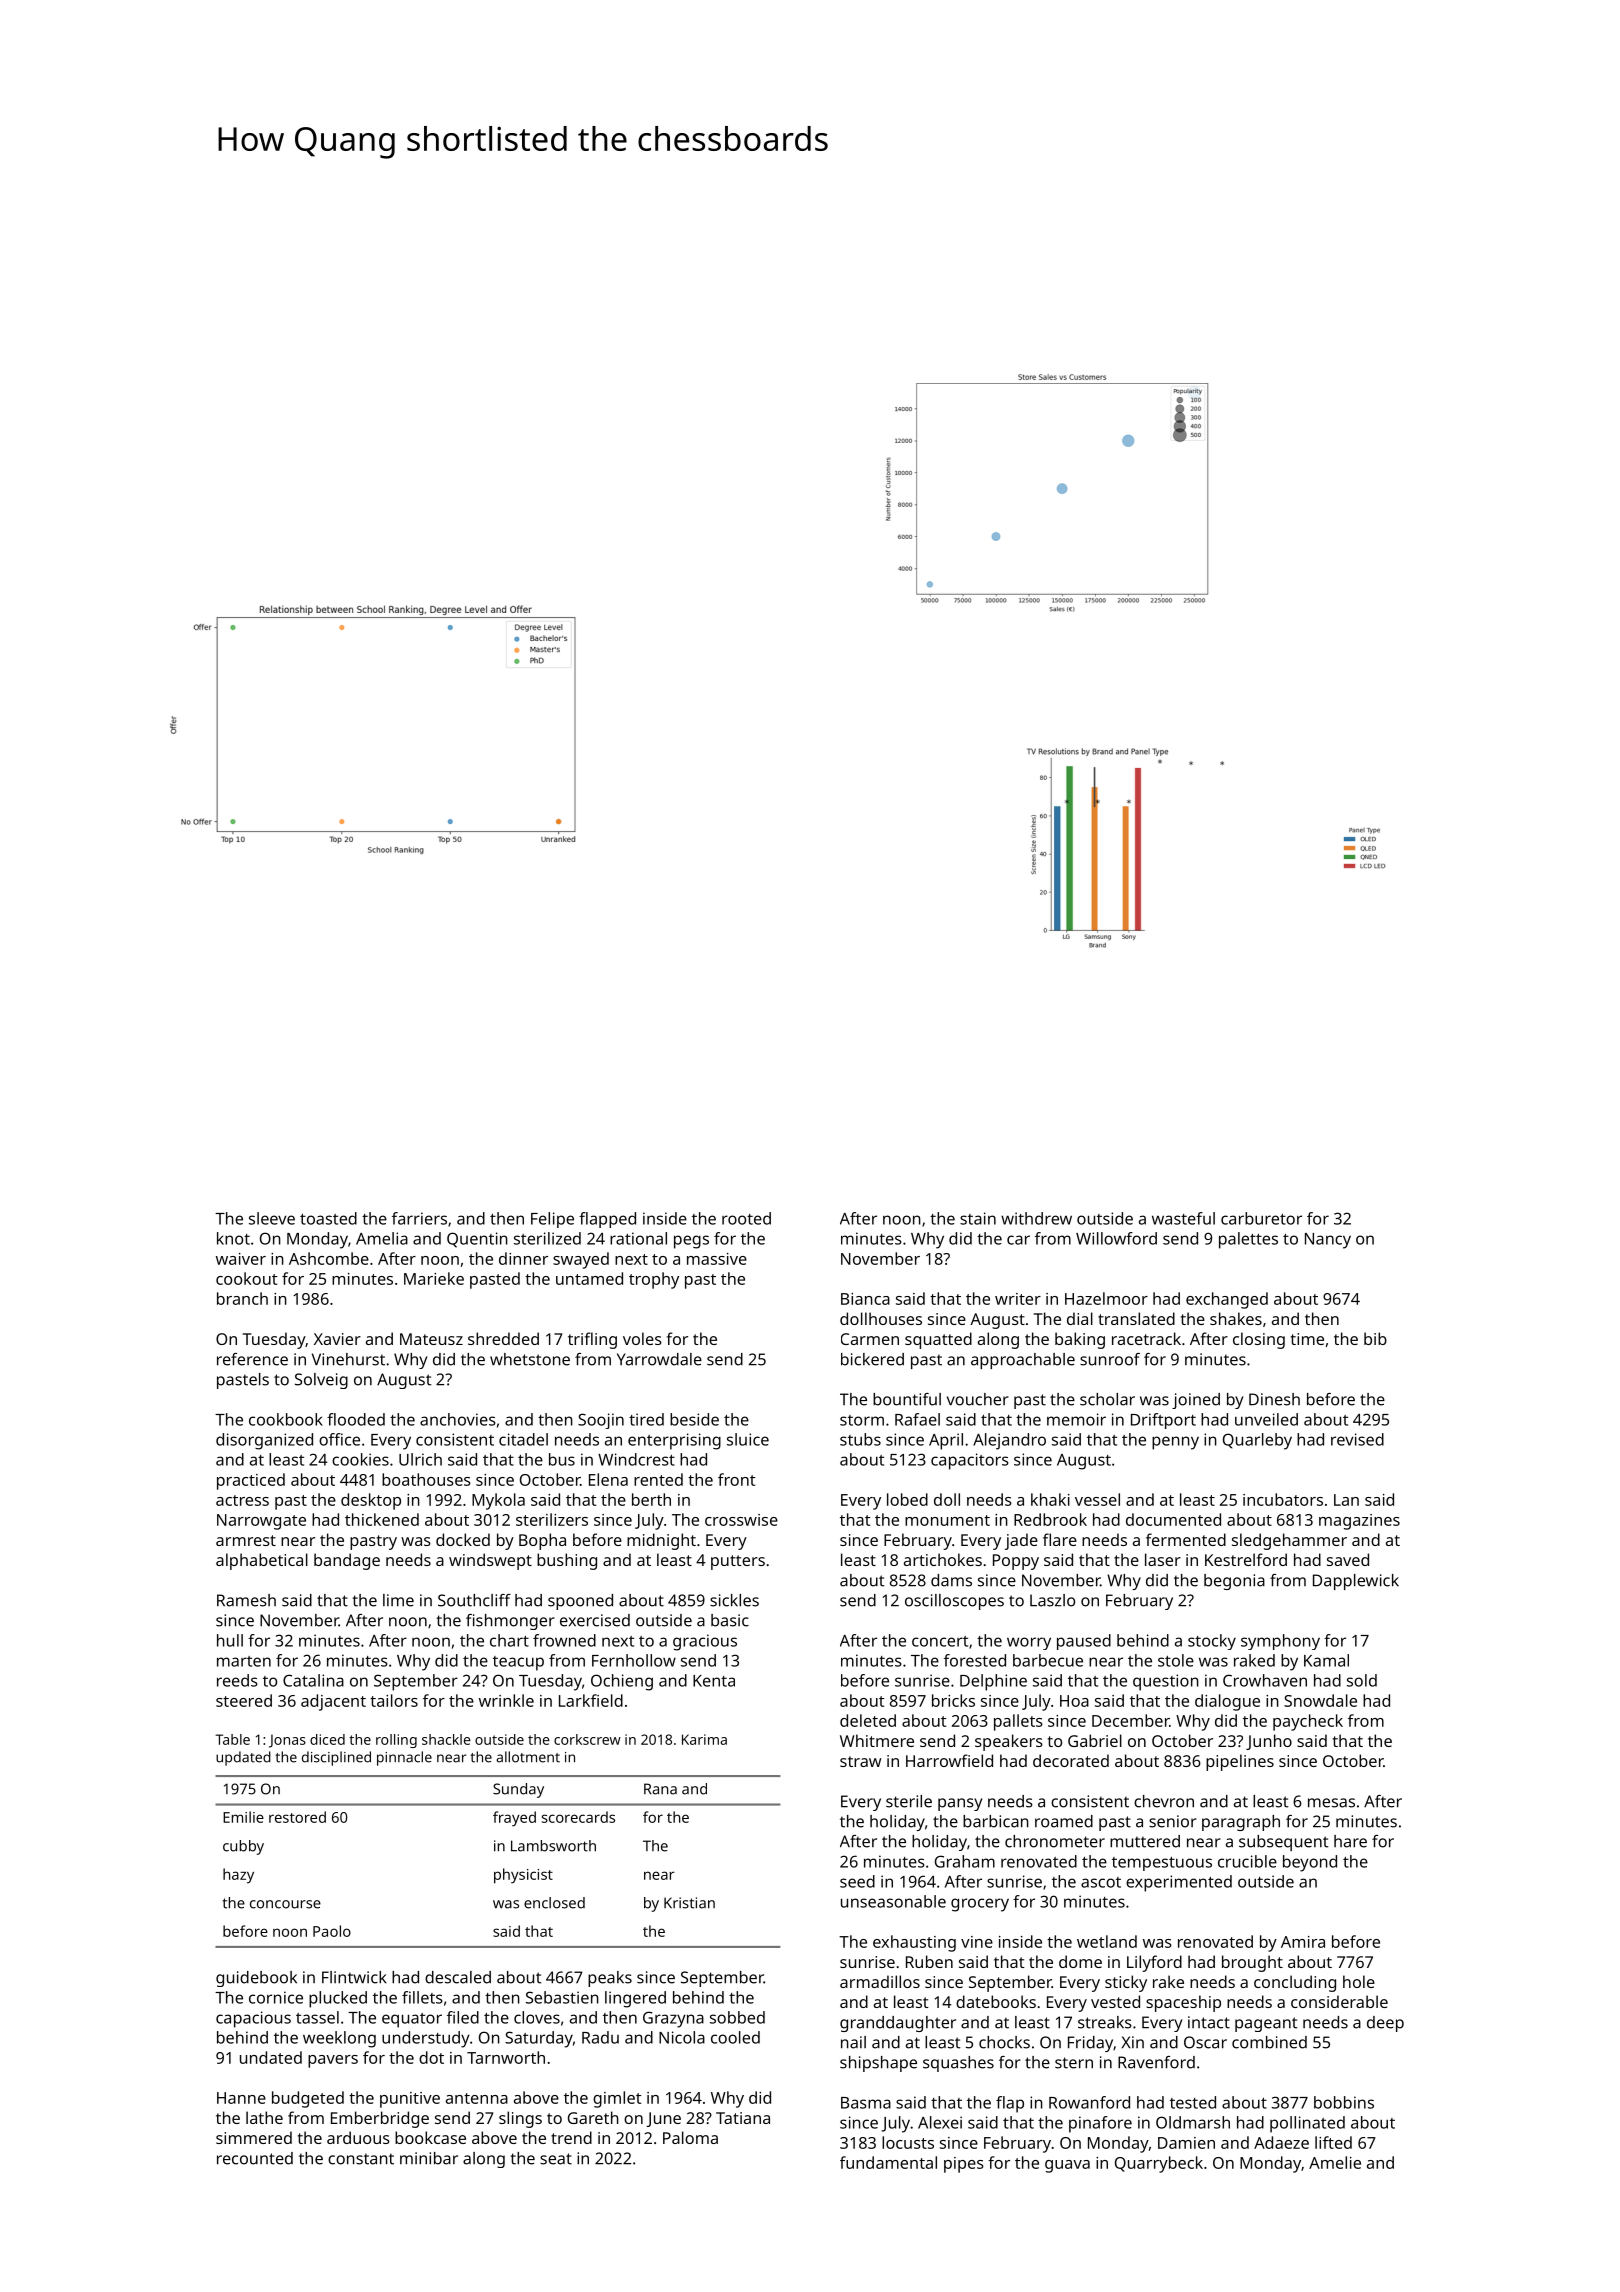 The width and height of the document is (1620, 2292). Describe the element at coordinates (382, 1238) in the document. I see `Amelia` at that location.
